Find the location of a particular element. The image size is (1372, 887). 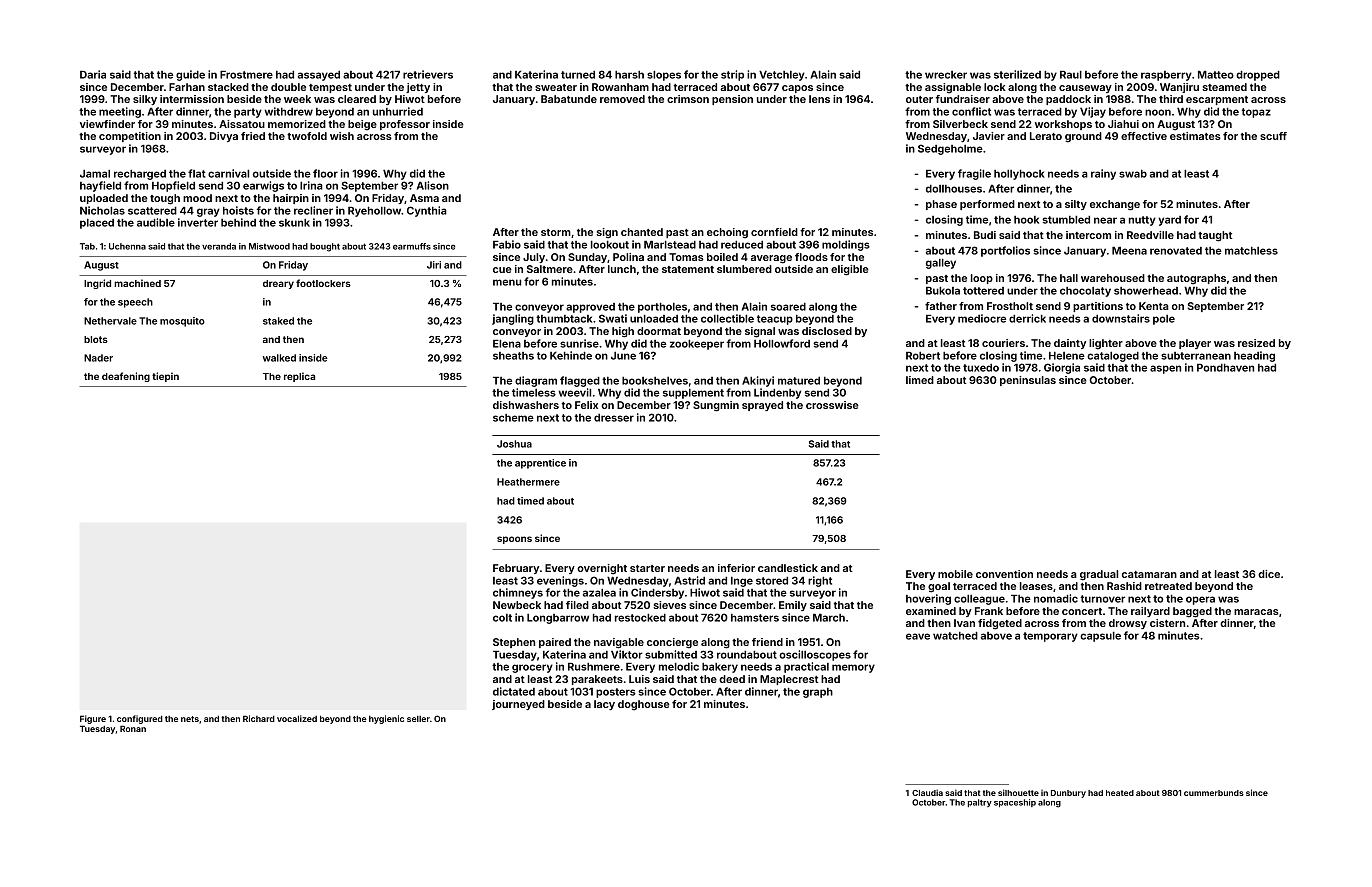

gradual is located at coordinates (1099, 575).
